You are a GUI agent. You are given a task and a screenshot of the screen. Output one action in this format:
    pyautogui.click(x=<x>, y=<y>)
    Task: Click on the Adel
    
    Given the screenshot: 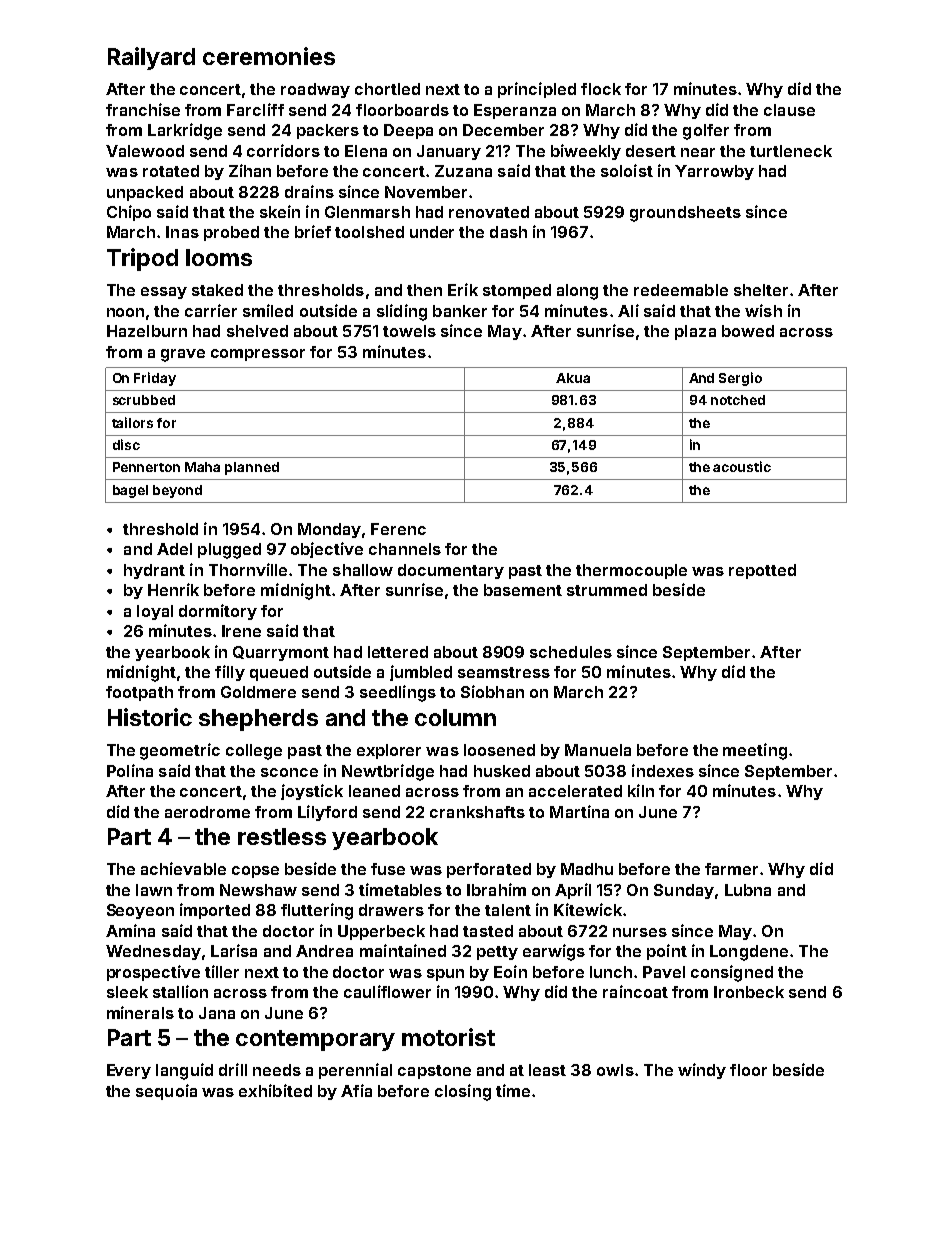 What is the action you would take?
    pyautogui.click(x=174, y=549)
